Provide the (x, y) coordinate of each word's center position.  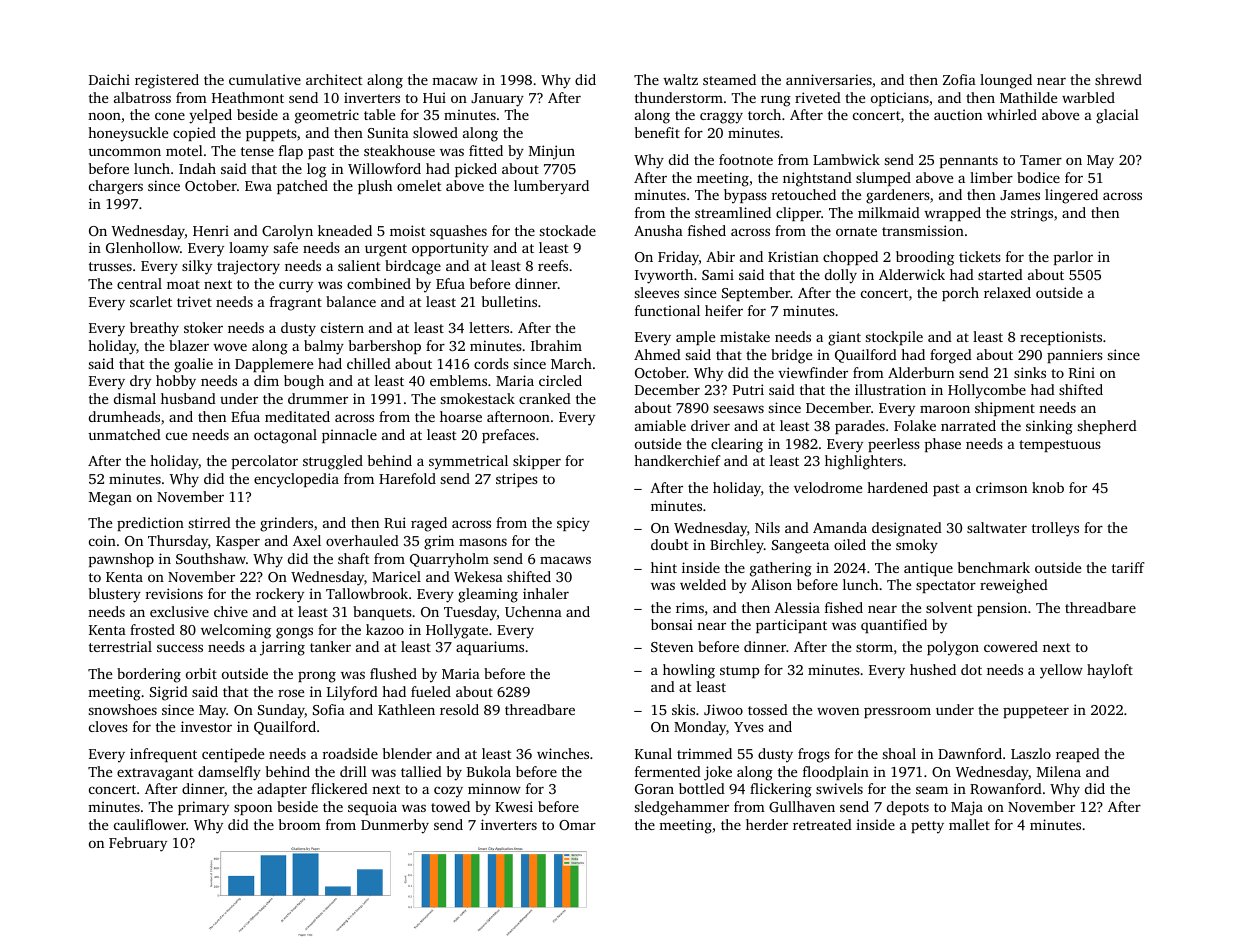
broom (300, 824)
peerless (894, 445)
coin (102, 540)
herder (767, 824)
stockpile (894, 338)
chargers (116, 187)
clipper (798, 214)
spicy (573, 524)
